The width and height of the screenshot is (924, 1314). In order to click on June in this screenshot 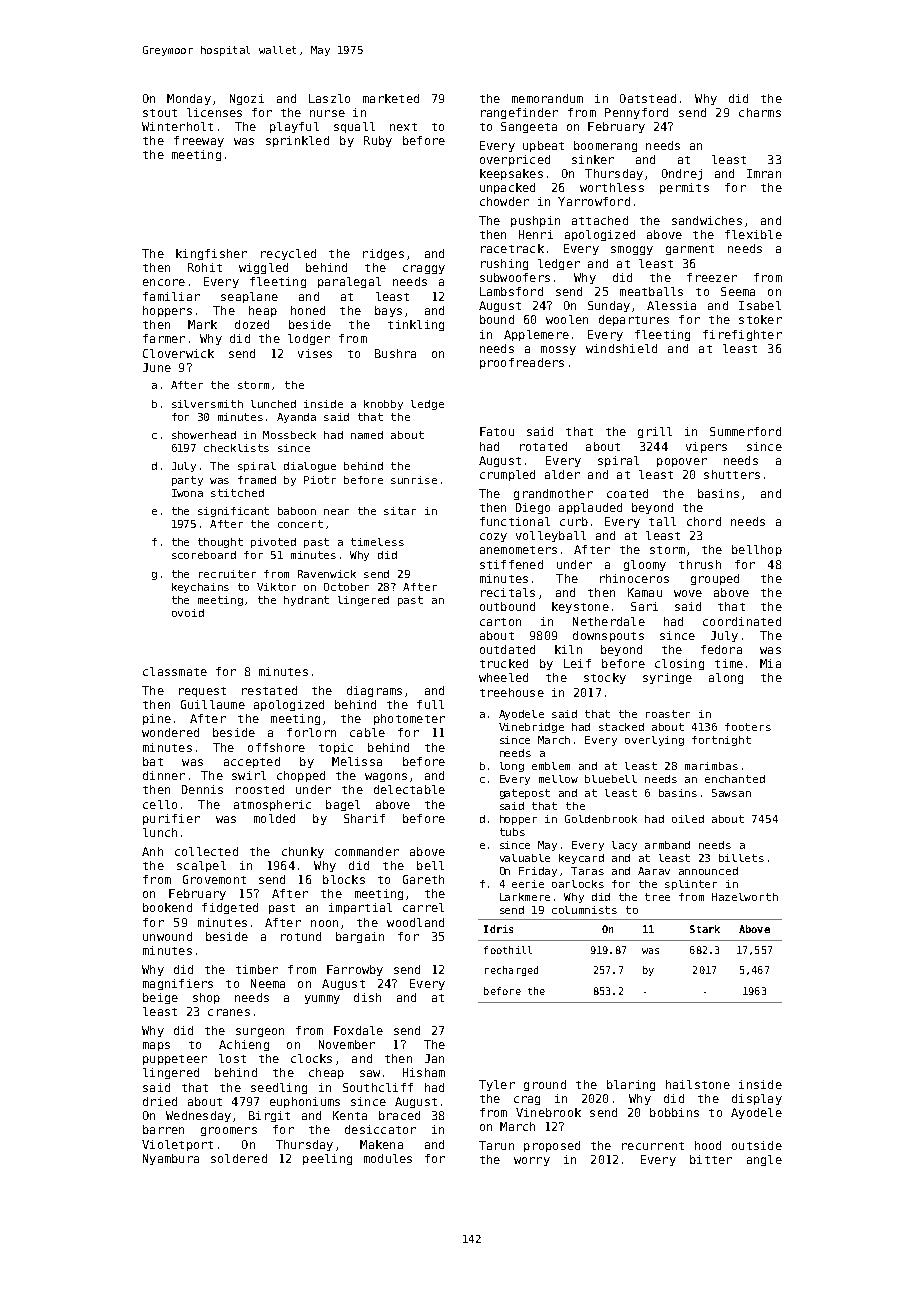, I will do `click(157, 367)`.
